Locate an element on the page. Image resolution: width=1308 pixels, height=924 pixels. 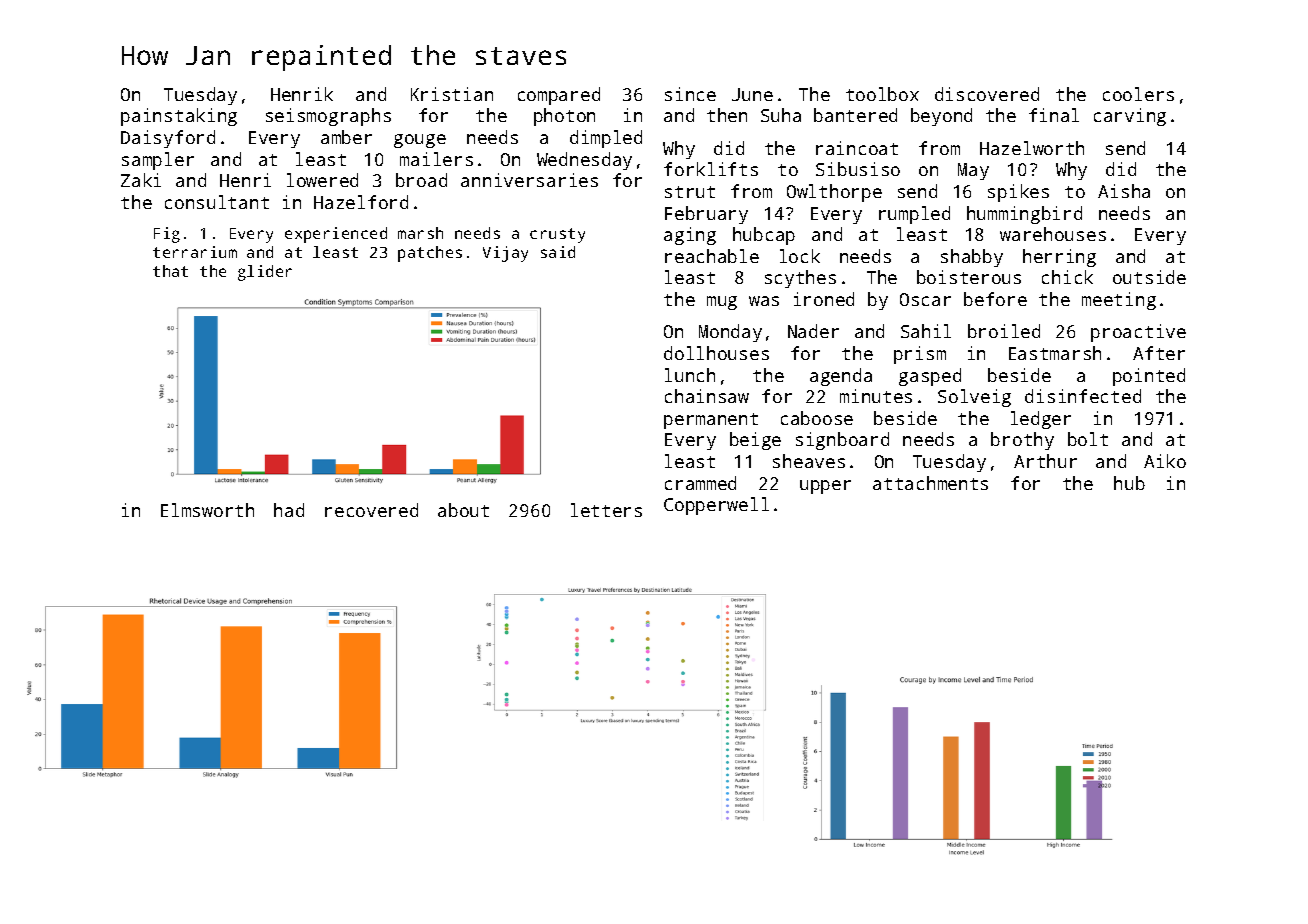
After is located at coordinates (1159, 353).
